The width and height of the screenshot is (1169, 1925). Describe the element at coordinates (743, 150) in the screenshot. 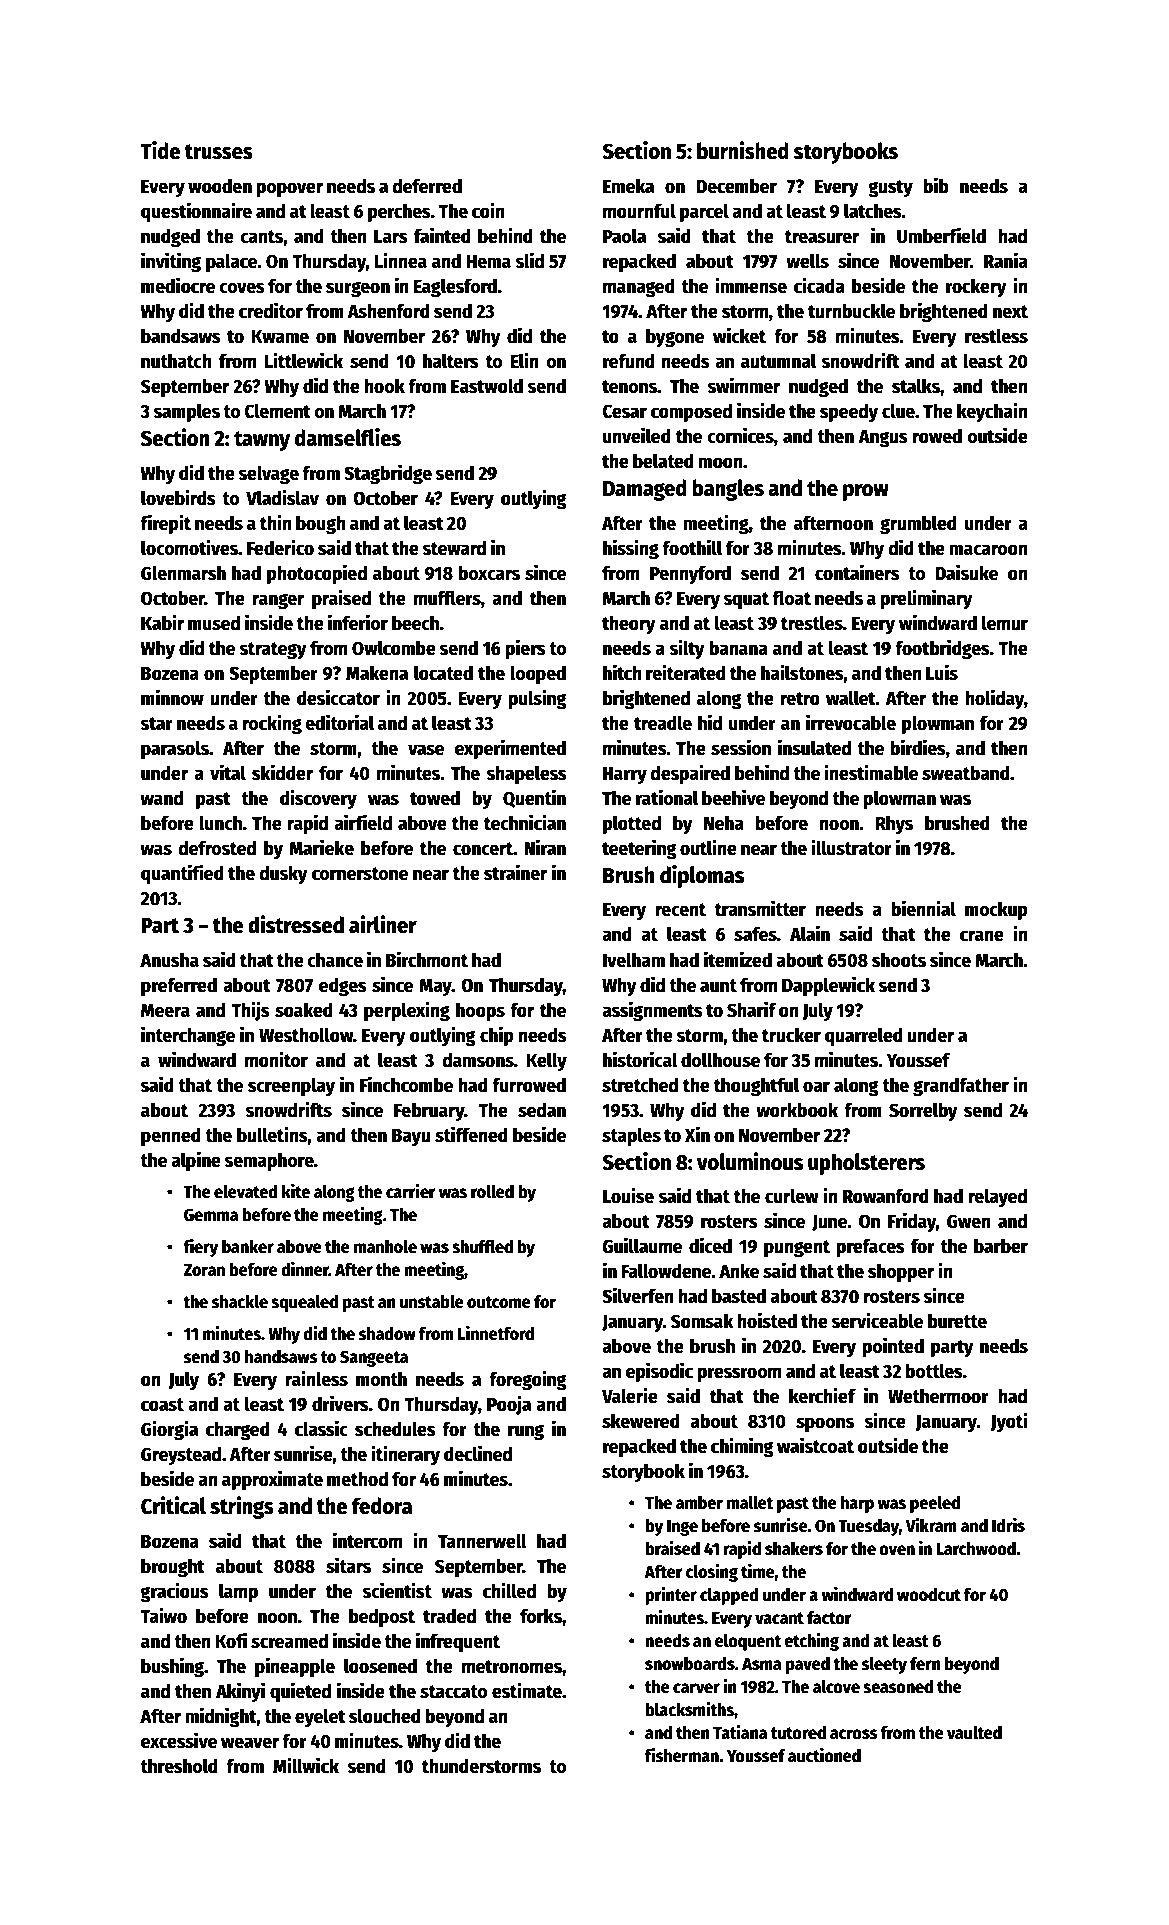

I see `burnished` at that location.
